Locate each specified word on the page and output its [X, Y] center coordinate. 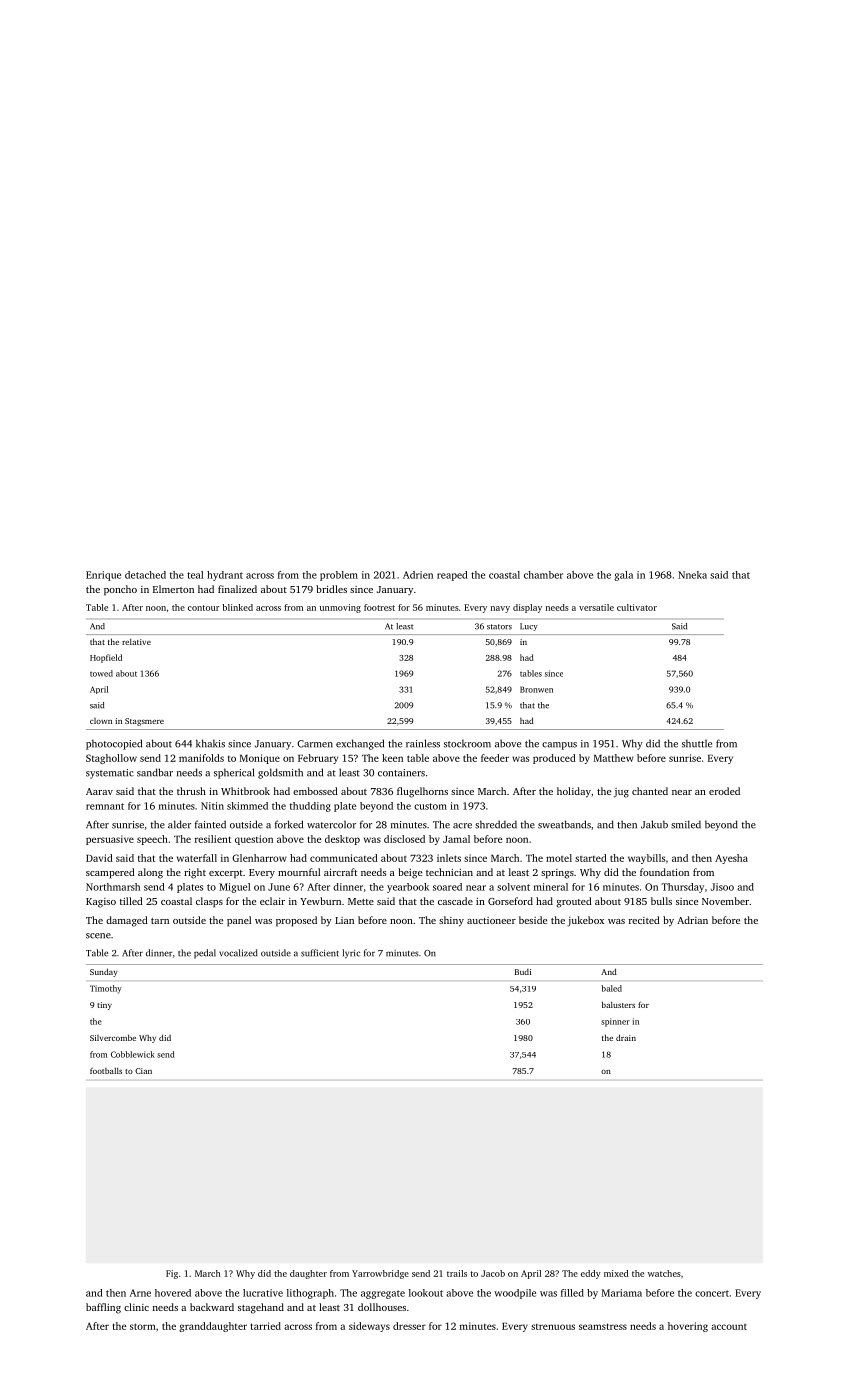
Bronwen [536, 689]
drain [626, 1037]
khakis [210, 743]
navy [500, 609]
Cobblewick [133, 1054]
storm [143, 1326]
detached [145, 575]
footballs [106, 1070]
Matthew [614, 758]
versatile [596, 607]
